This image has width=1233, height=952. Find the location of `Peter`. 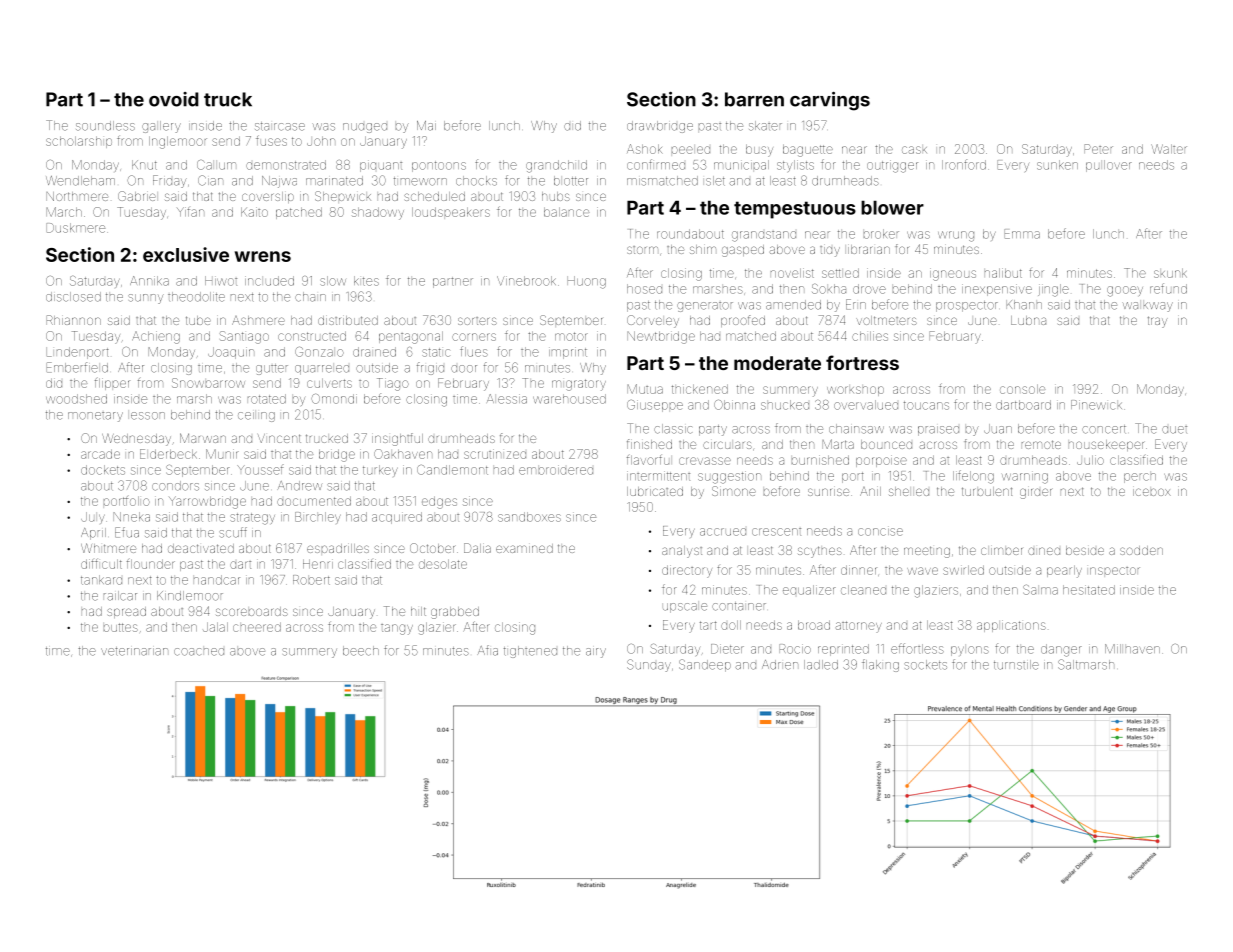

Peter is located at coordinates (1098, 149).
